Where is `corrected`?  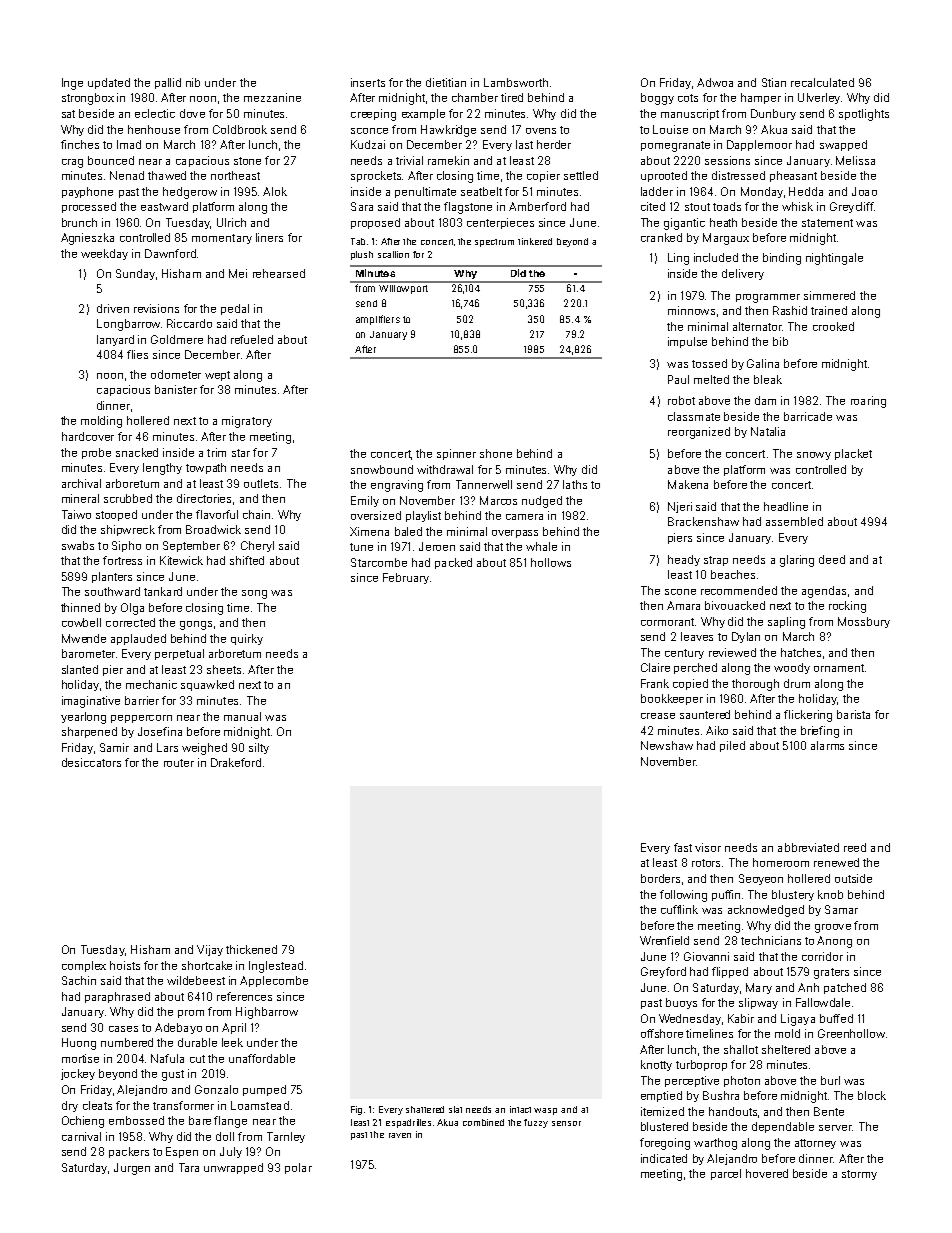 corrected is located at coordinates (130, 622).
